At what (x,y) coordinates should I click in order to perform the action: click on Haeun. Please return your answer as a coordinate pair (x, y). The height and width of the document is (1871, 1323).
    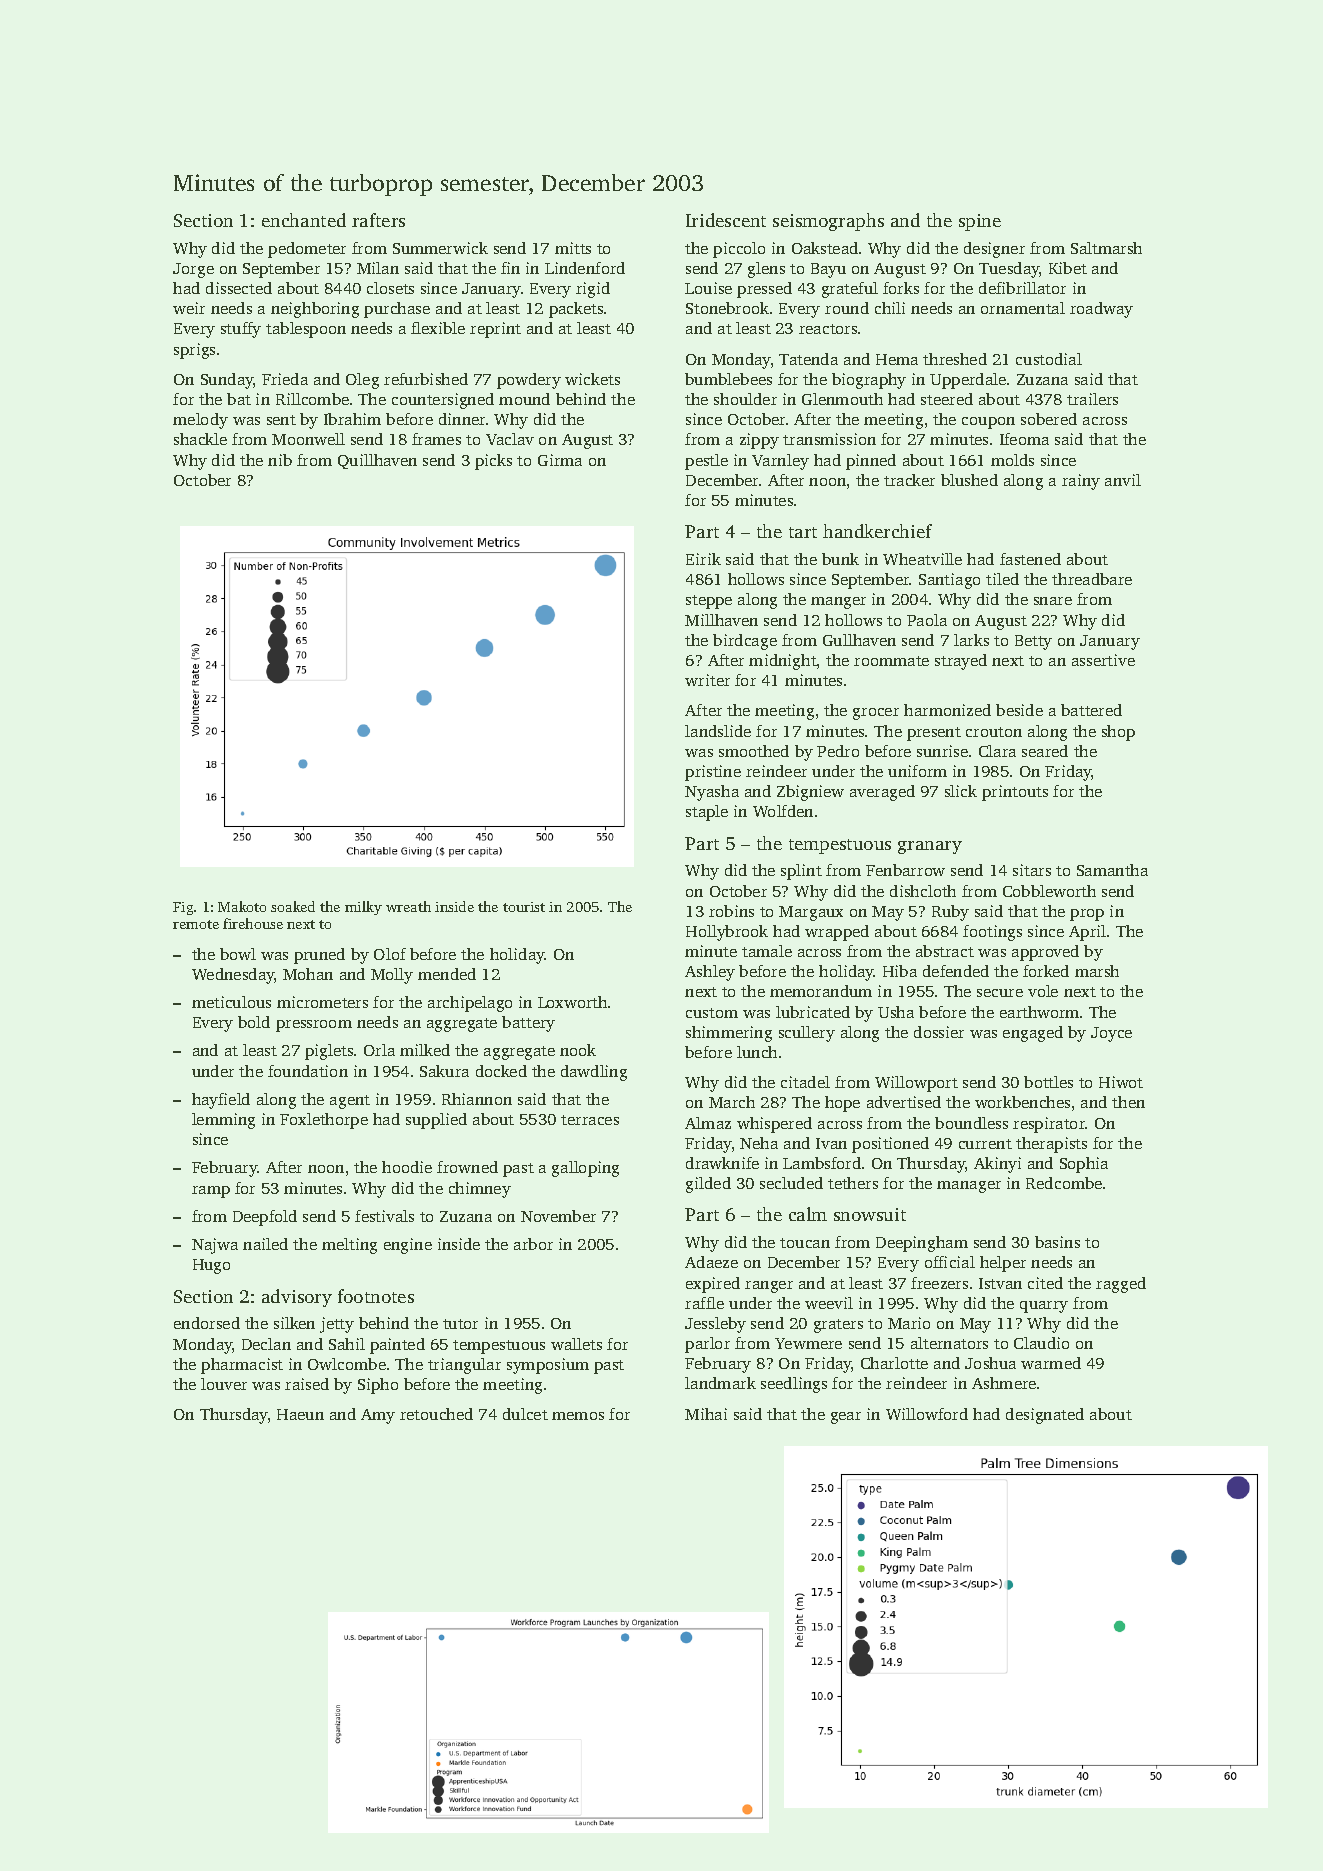
    Looking at the image, I should click on (300, 1414).
